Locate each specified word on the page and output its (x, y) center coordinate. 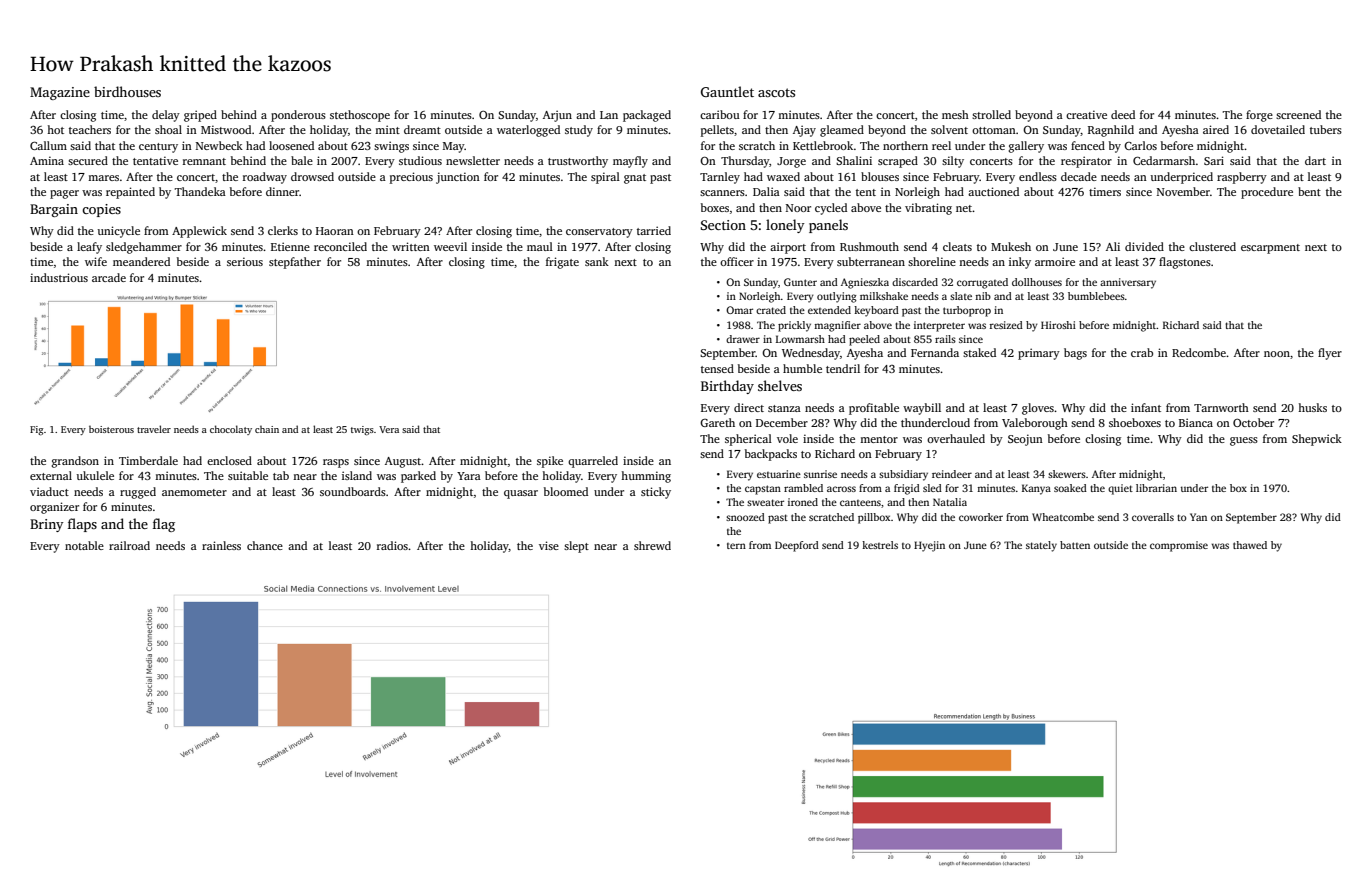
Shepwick (1317, 440)
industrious (59, 277)
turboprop (967, 311)
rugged (138, 493)
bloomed (566, 491)
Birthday (727, 387)
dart (1315, 160)
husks (1312, 407)
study (579, 131)
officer (737, 261)
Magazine (60, 93)
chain (267, 429)
